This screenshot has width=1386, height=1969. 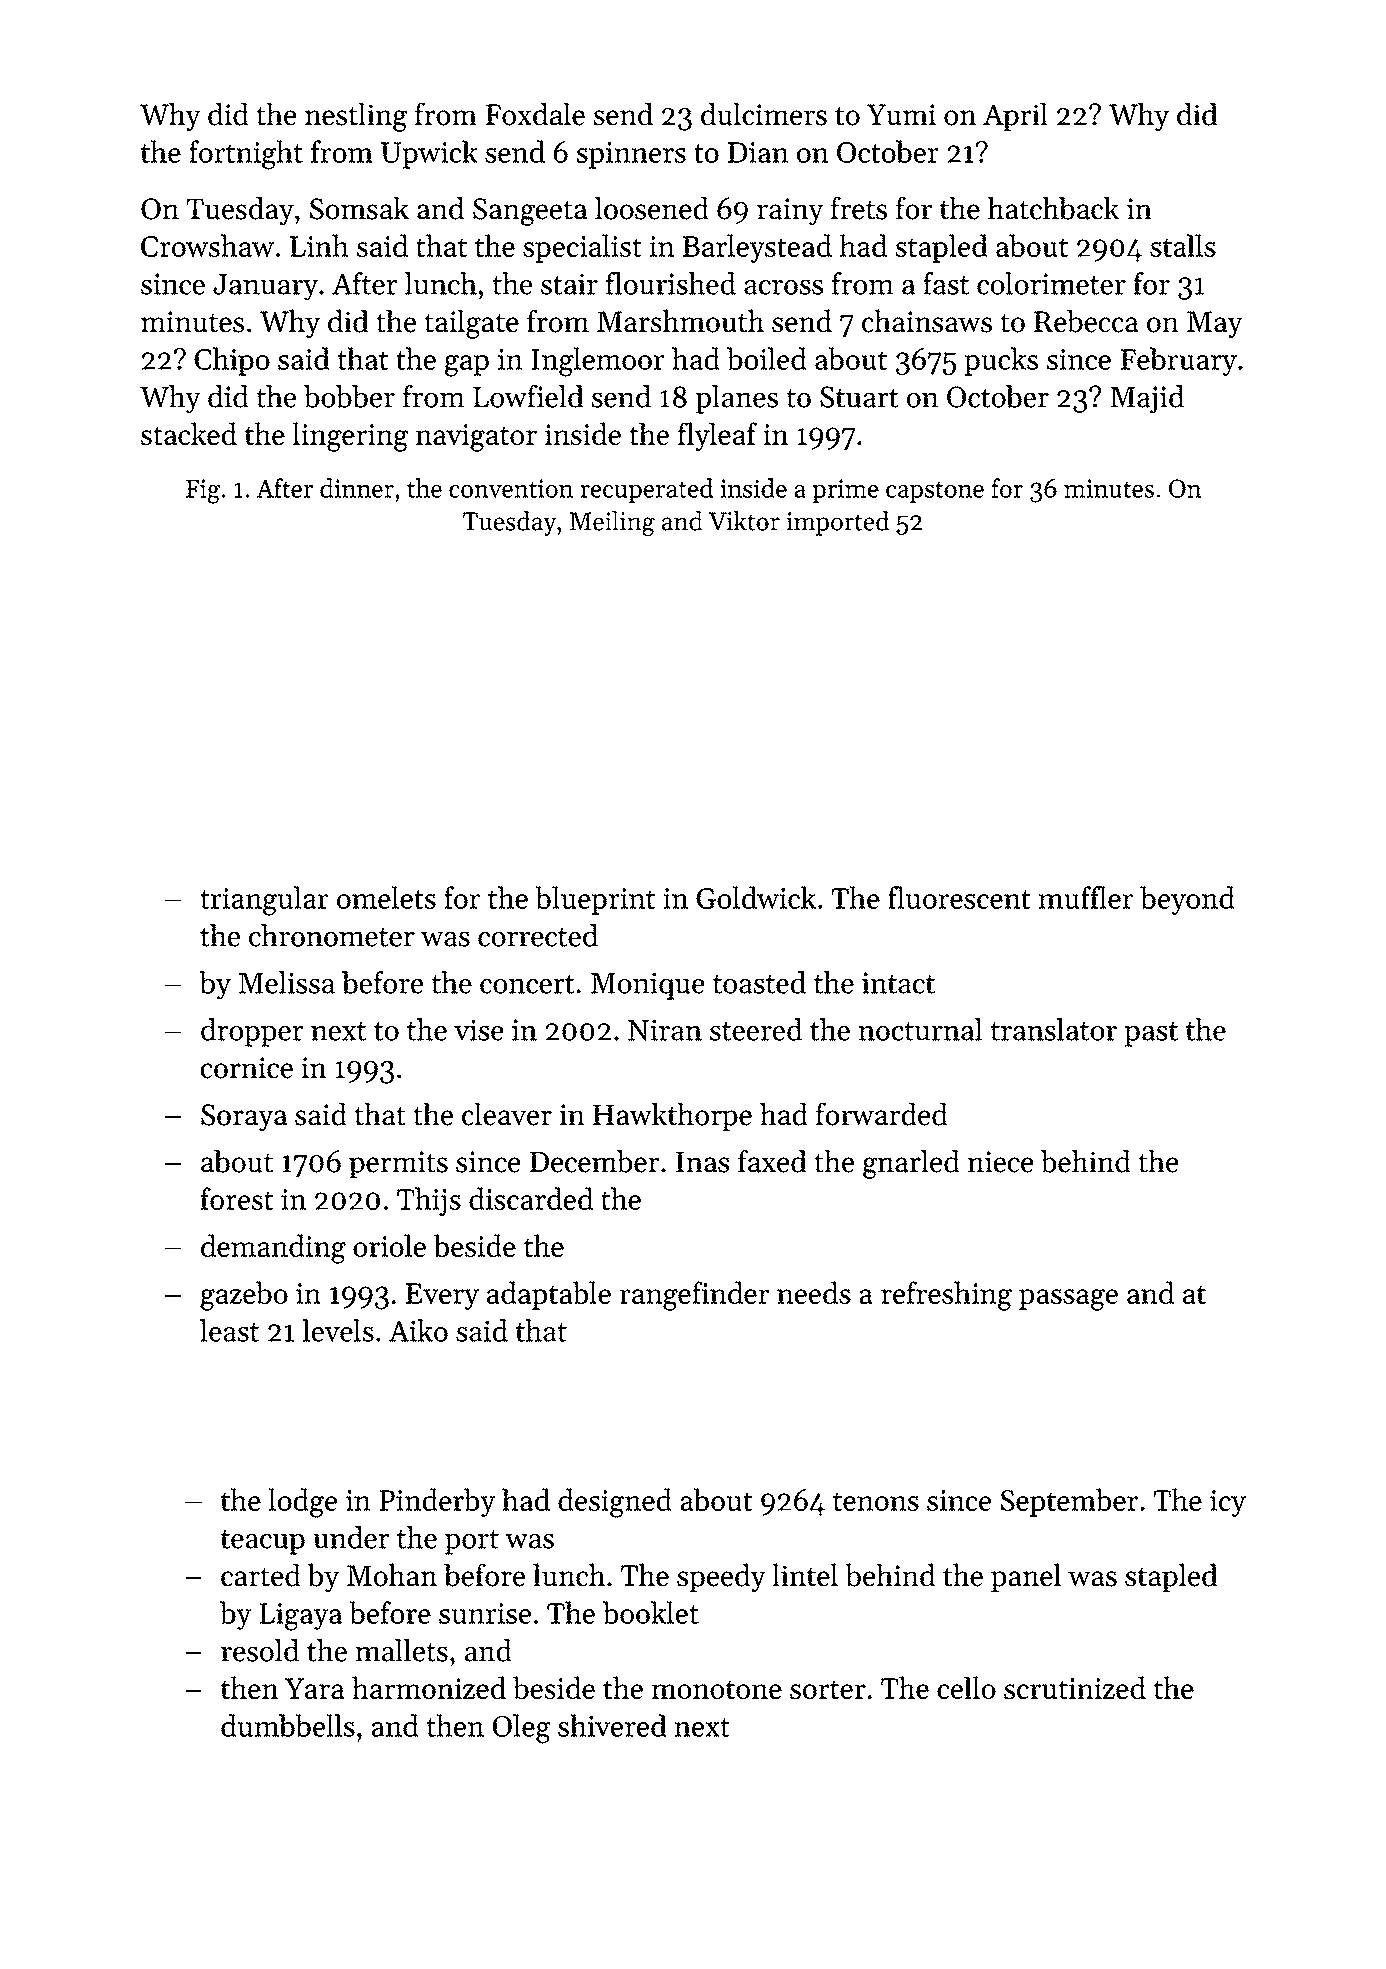 I want to click on demanding, so click(x=273, y=1249).
